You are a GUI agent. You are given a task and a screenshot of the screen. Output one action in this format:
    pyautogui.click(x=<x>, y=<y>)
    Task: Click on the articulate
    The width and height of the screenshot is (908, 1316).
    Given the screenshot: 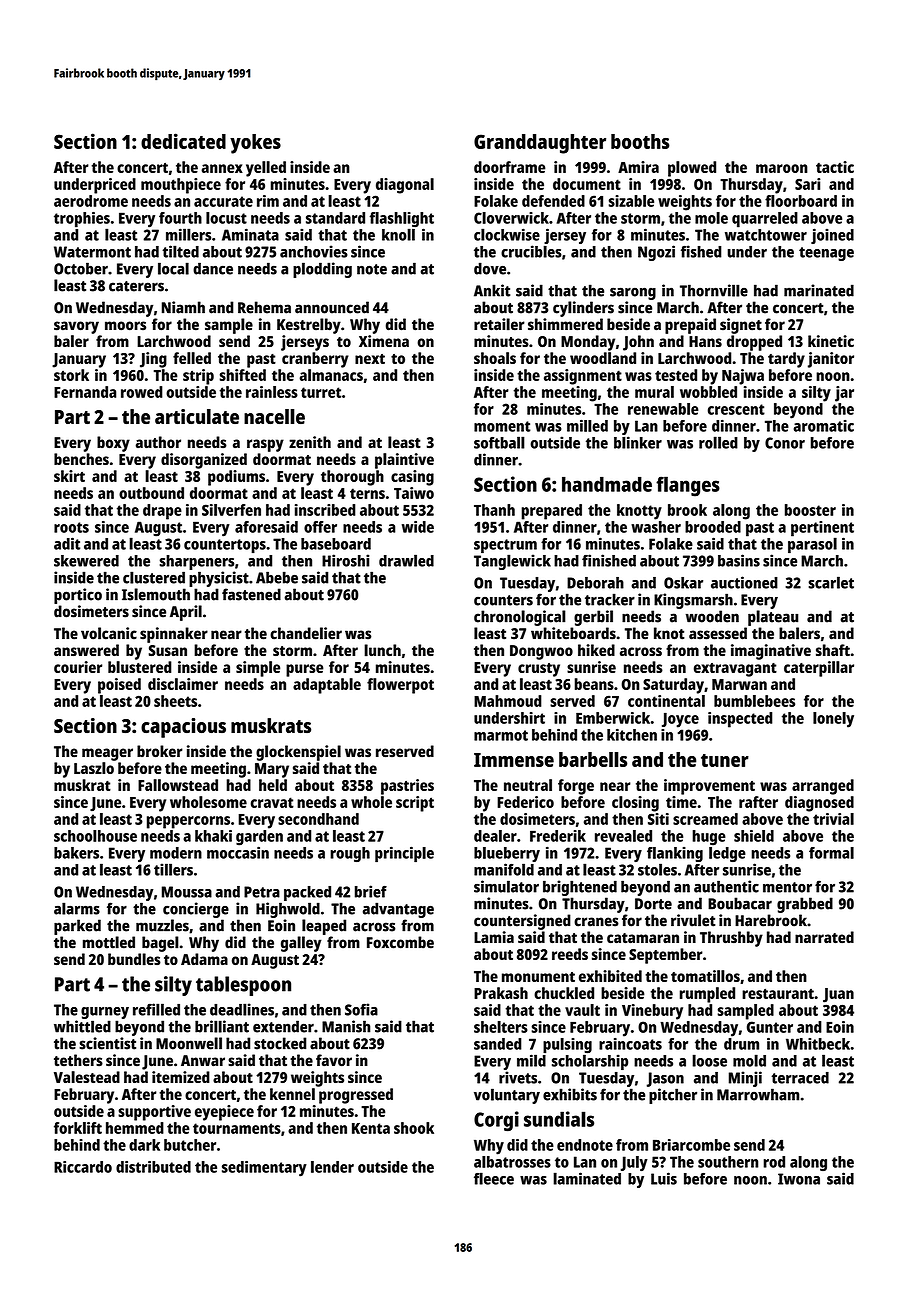 What is the action you would take?
    pyautogui.click(x=197, y=416)
